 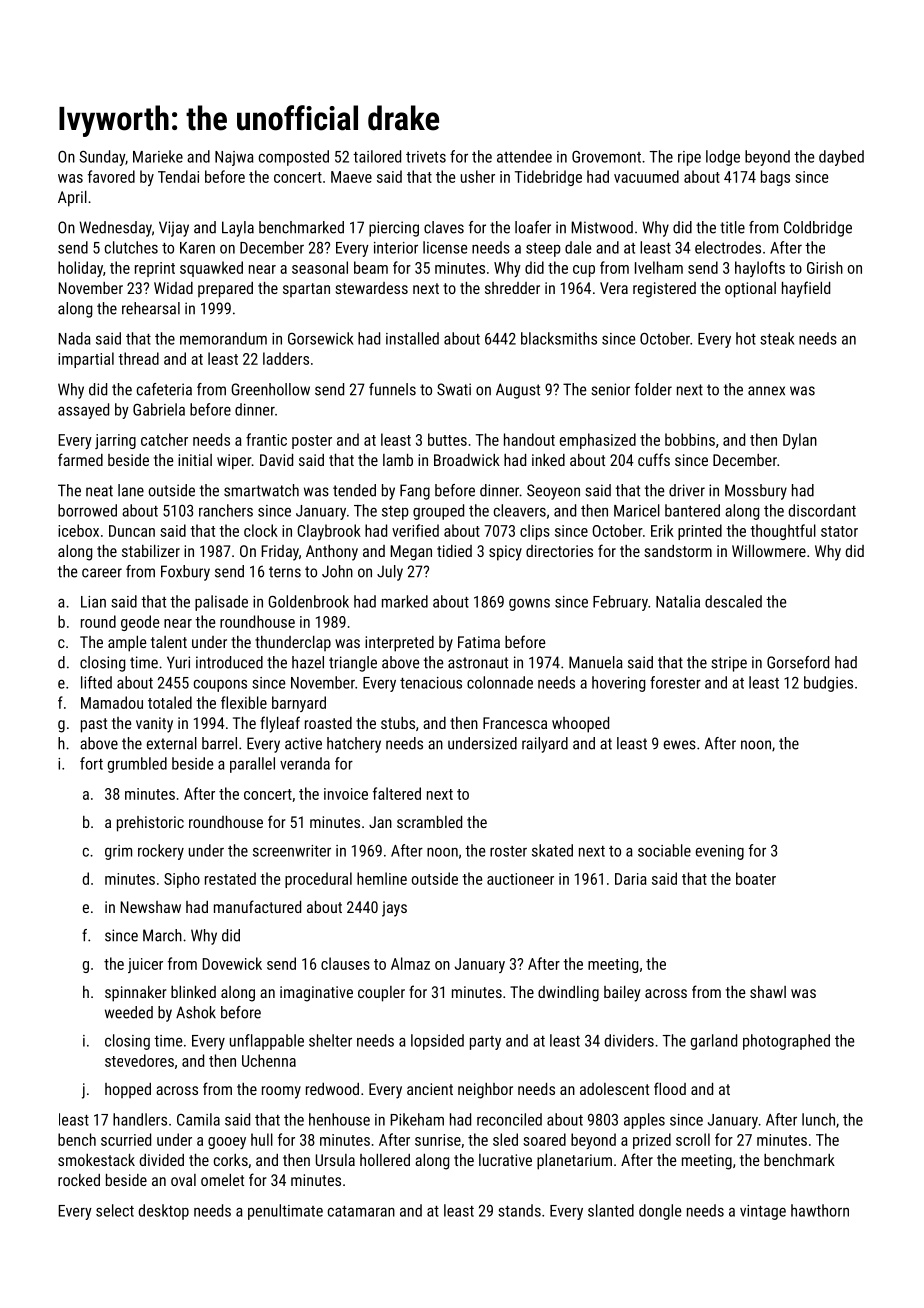 I want to click on Lian, so click(x=93, y=602).
